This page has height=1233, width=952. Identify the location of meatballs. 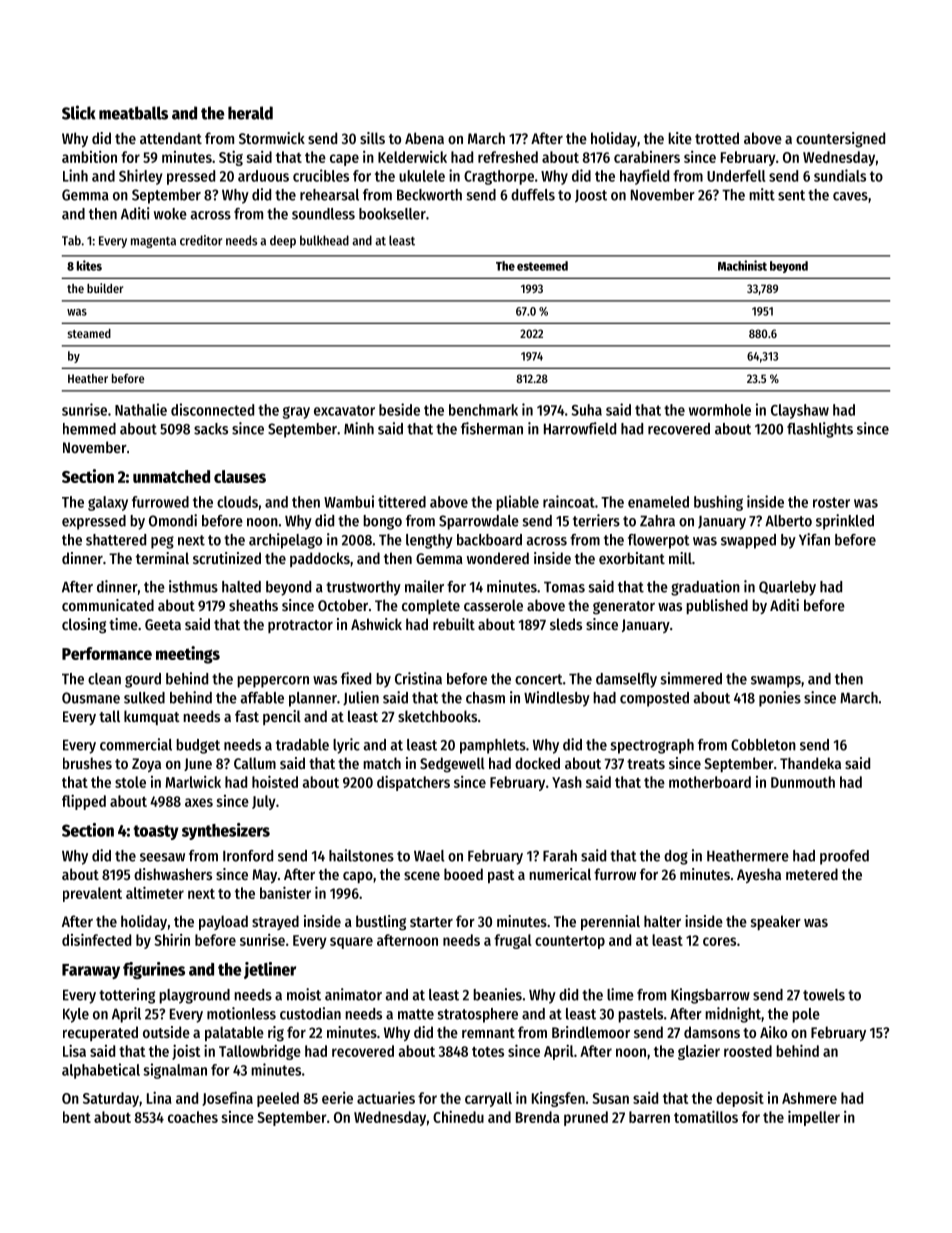
(133, 113).
